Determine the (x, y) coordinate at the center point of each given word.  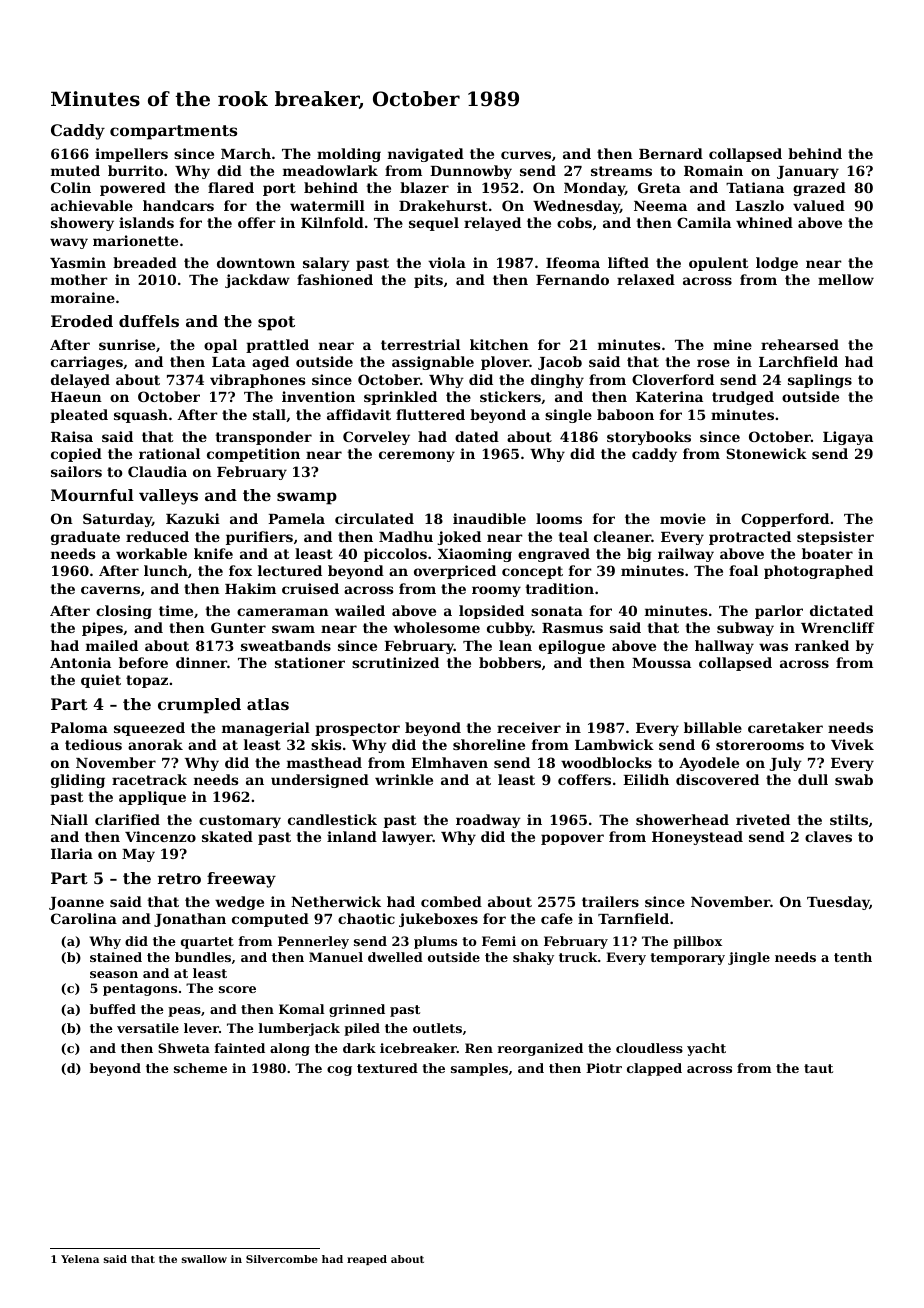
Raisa (72, 436)
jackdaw (257, 281)
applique (152, 798)
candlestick (332, 819)
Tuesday (838, 903)
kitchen (499, 344)
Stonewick (766, 453)
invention (318, 396)
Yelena (80, 1259)
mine (732, 344)
